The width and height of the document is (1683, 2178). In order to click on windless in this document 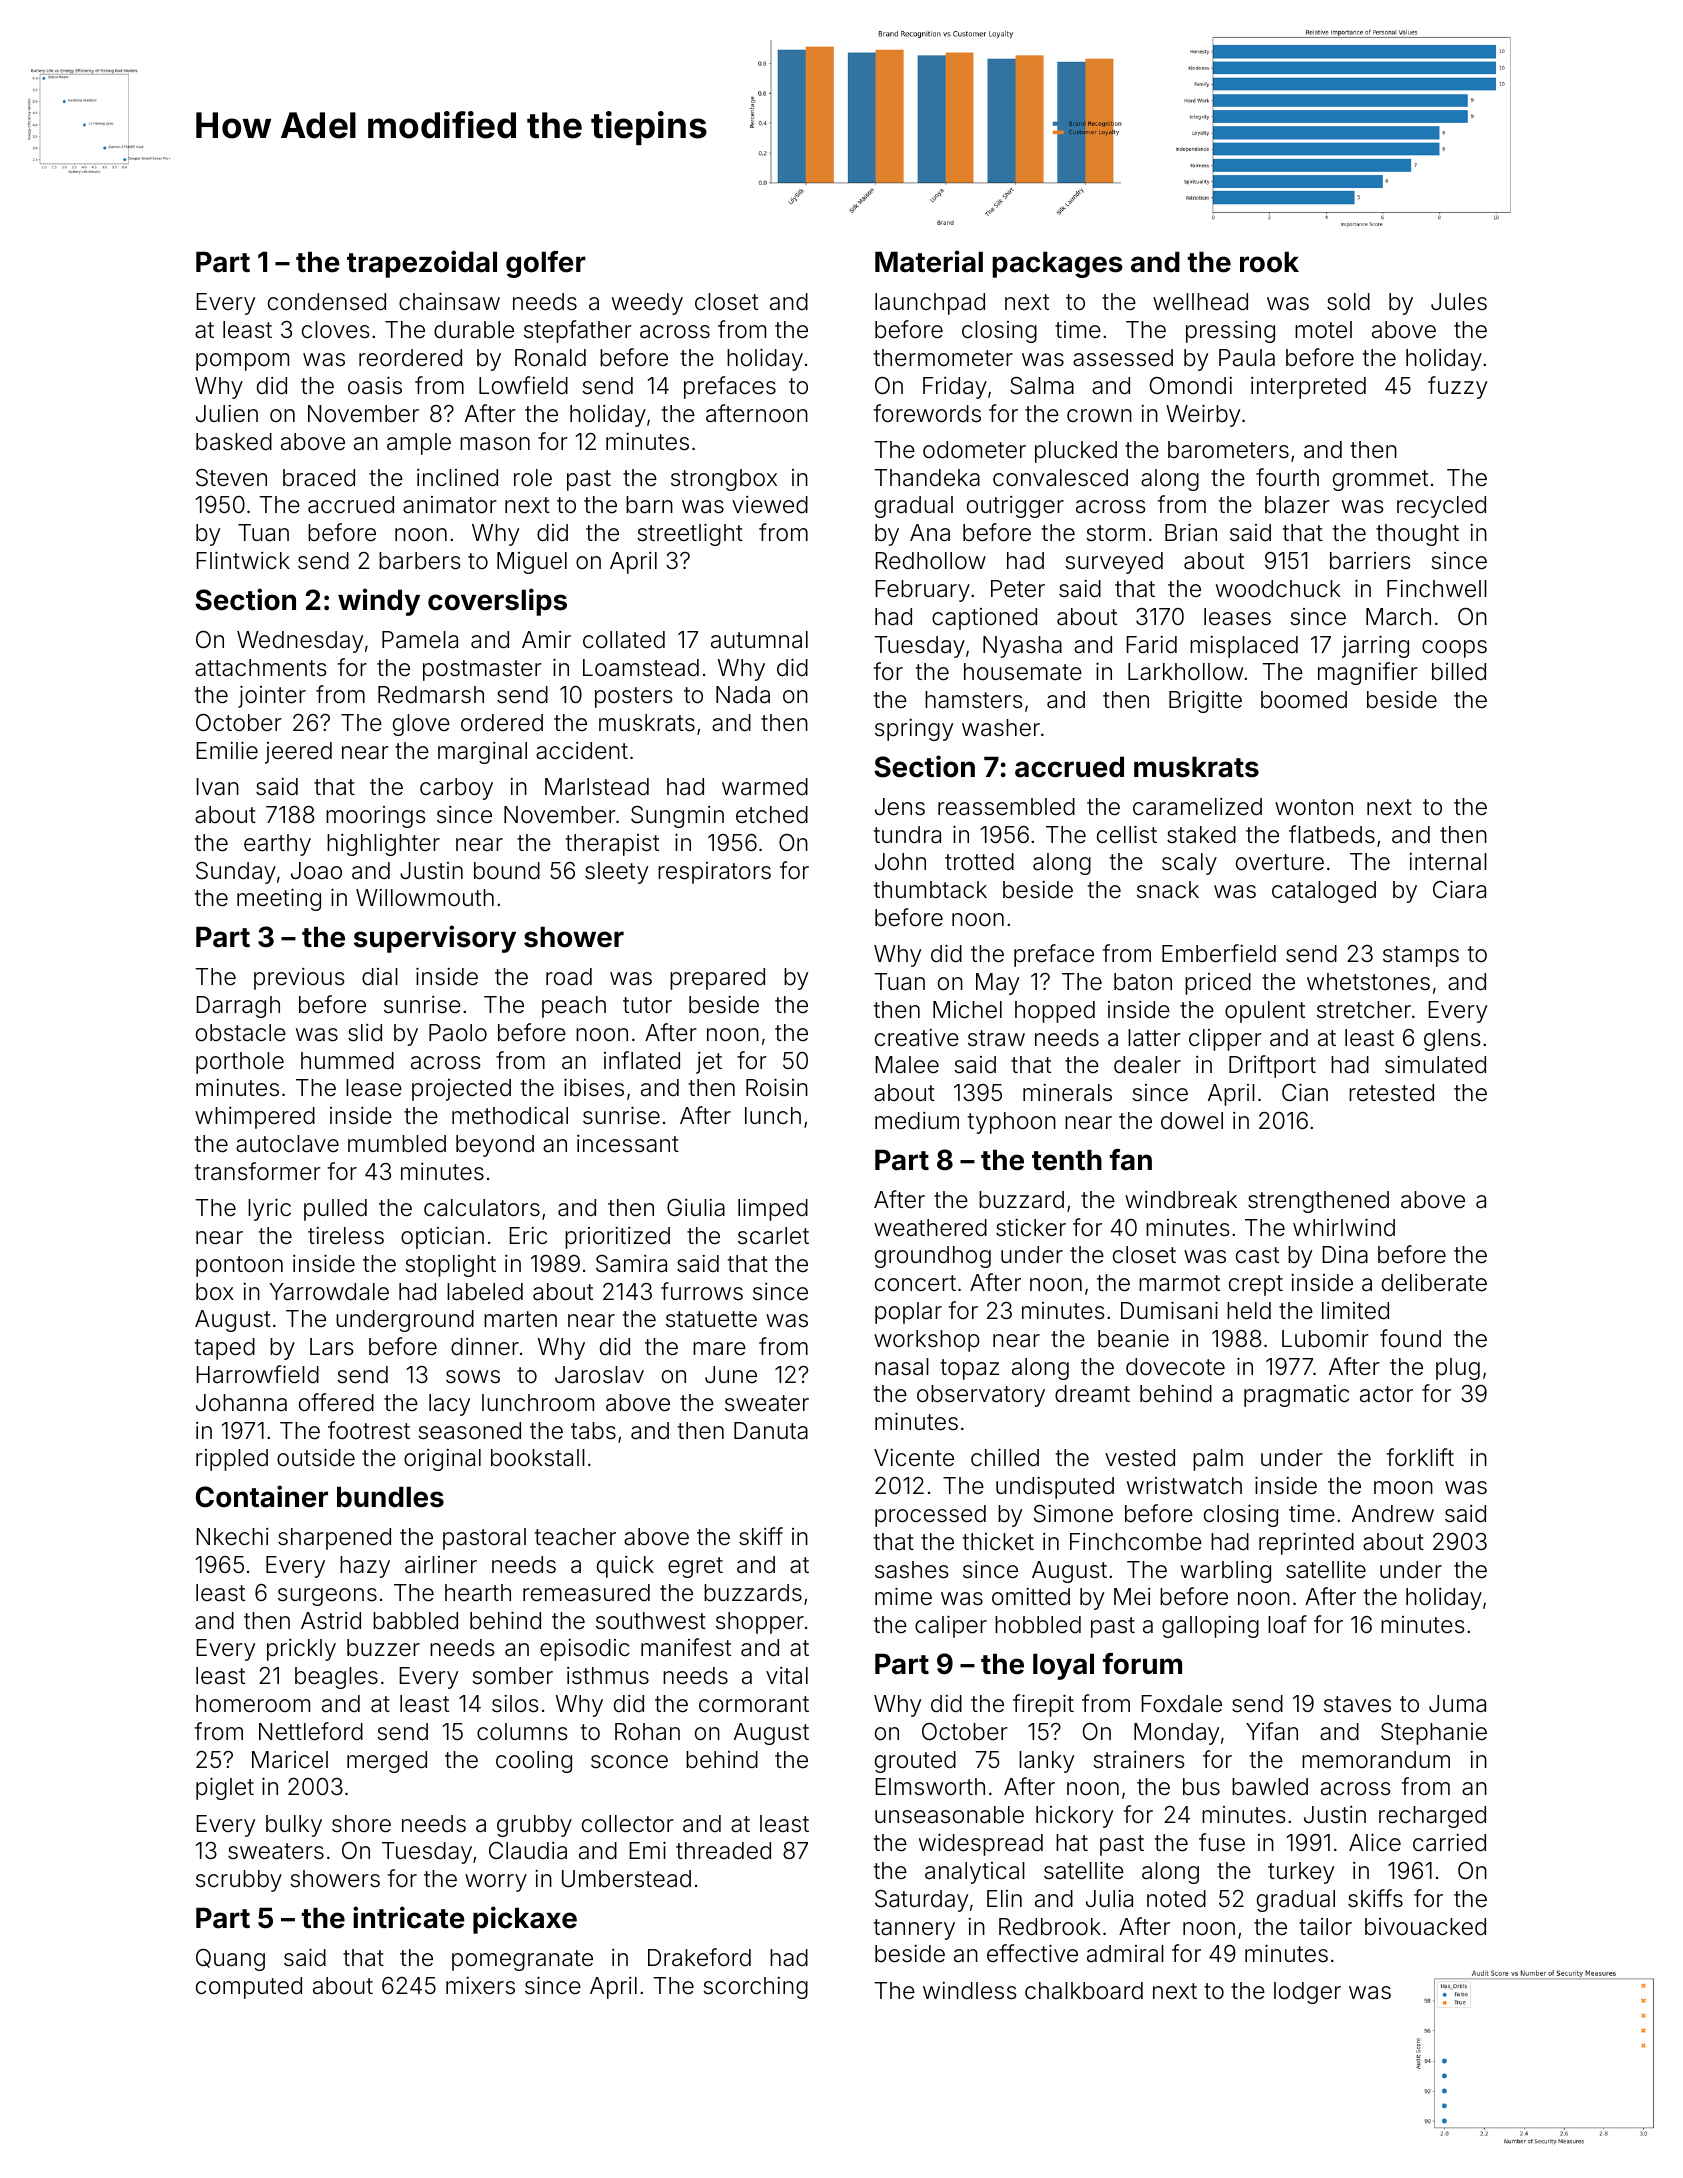, I will do `click(970, 1991)`.
